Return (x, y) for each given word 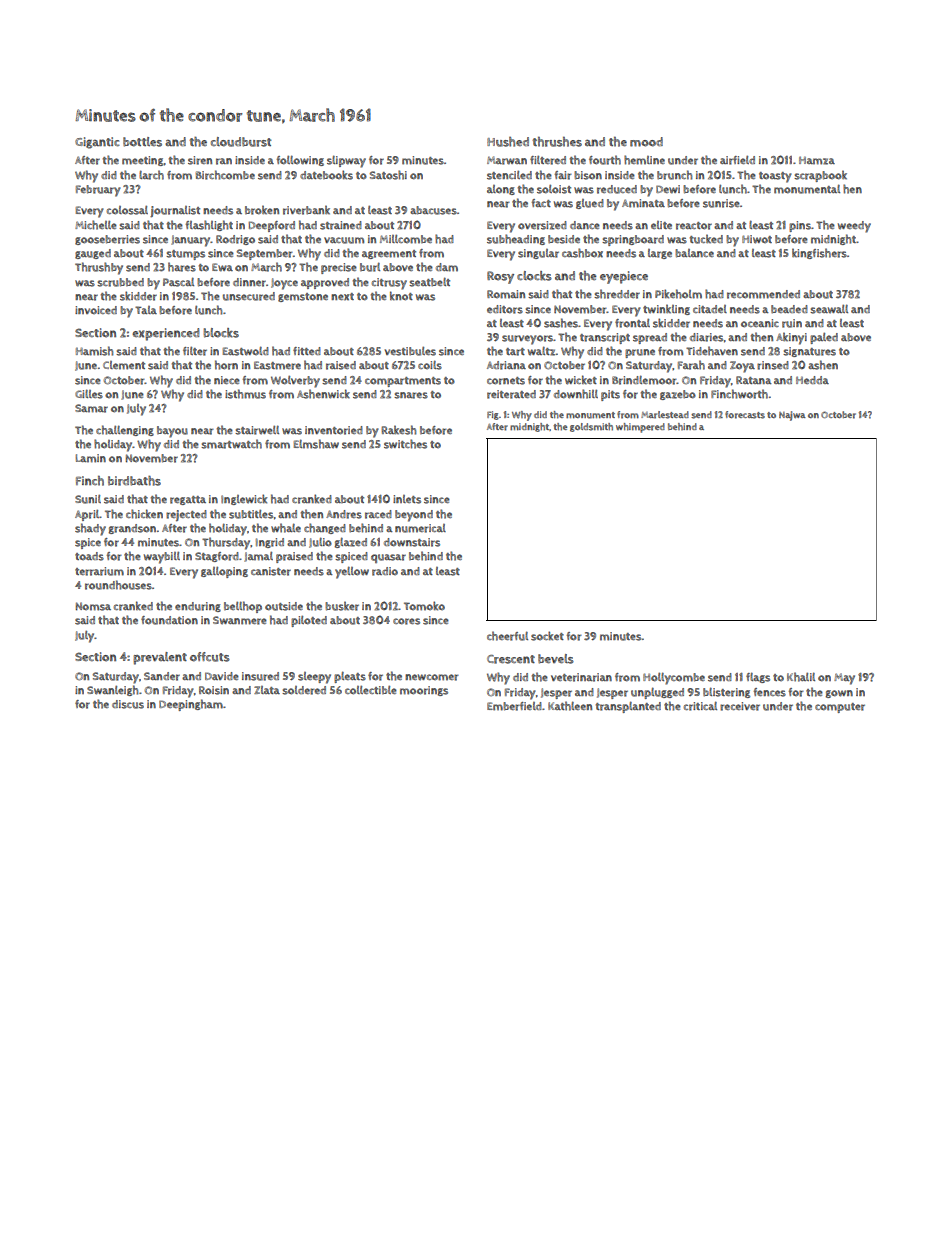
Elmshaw (316, 444)
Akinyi (791, 338)
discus (128, 704)
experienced (165, 334)
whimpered (640, 428)
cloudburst (241, 142)
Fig (493, 415)
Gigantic (97, 143)
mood (646, 142)
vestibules (410, 351)
